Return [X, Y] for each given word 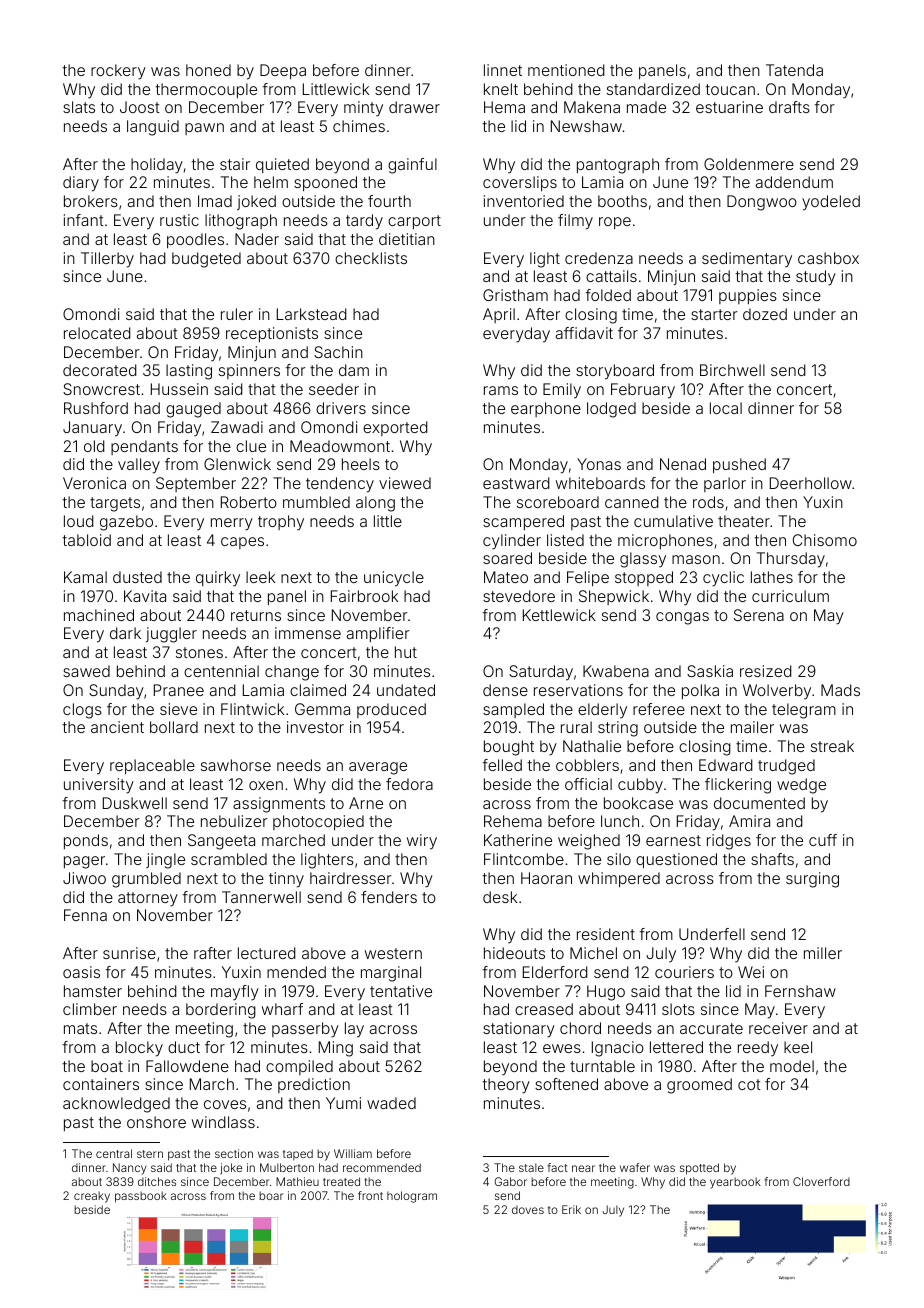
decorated [100, 370]
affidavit [584, 333]
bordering [221, 1011]
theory [506, 1086]
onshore [156, 1122]
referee [659, 709]
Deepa [283, 71]
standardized [653, 89]
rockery [118, 72]
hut [406, 652]
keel [798, 1047]
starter [714, 314]
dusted [137, 577]
